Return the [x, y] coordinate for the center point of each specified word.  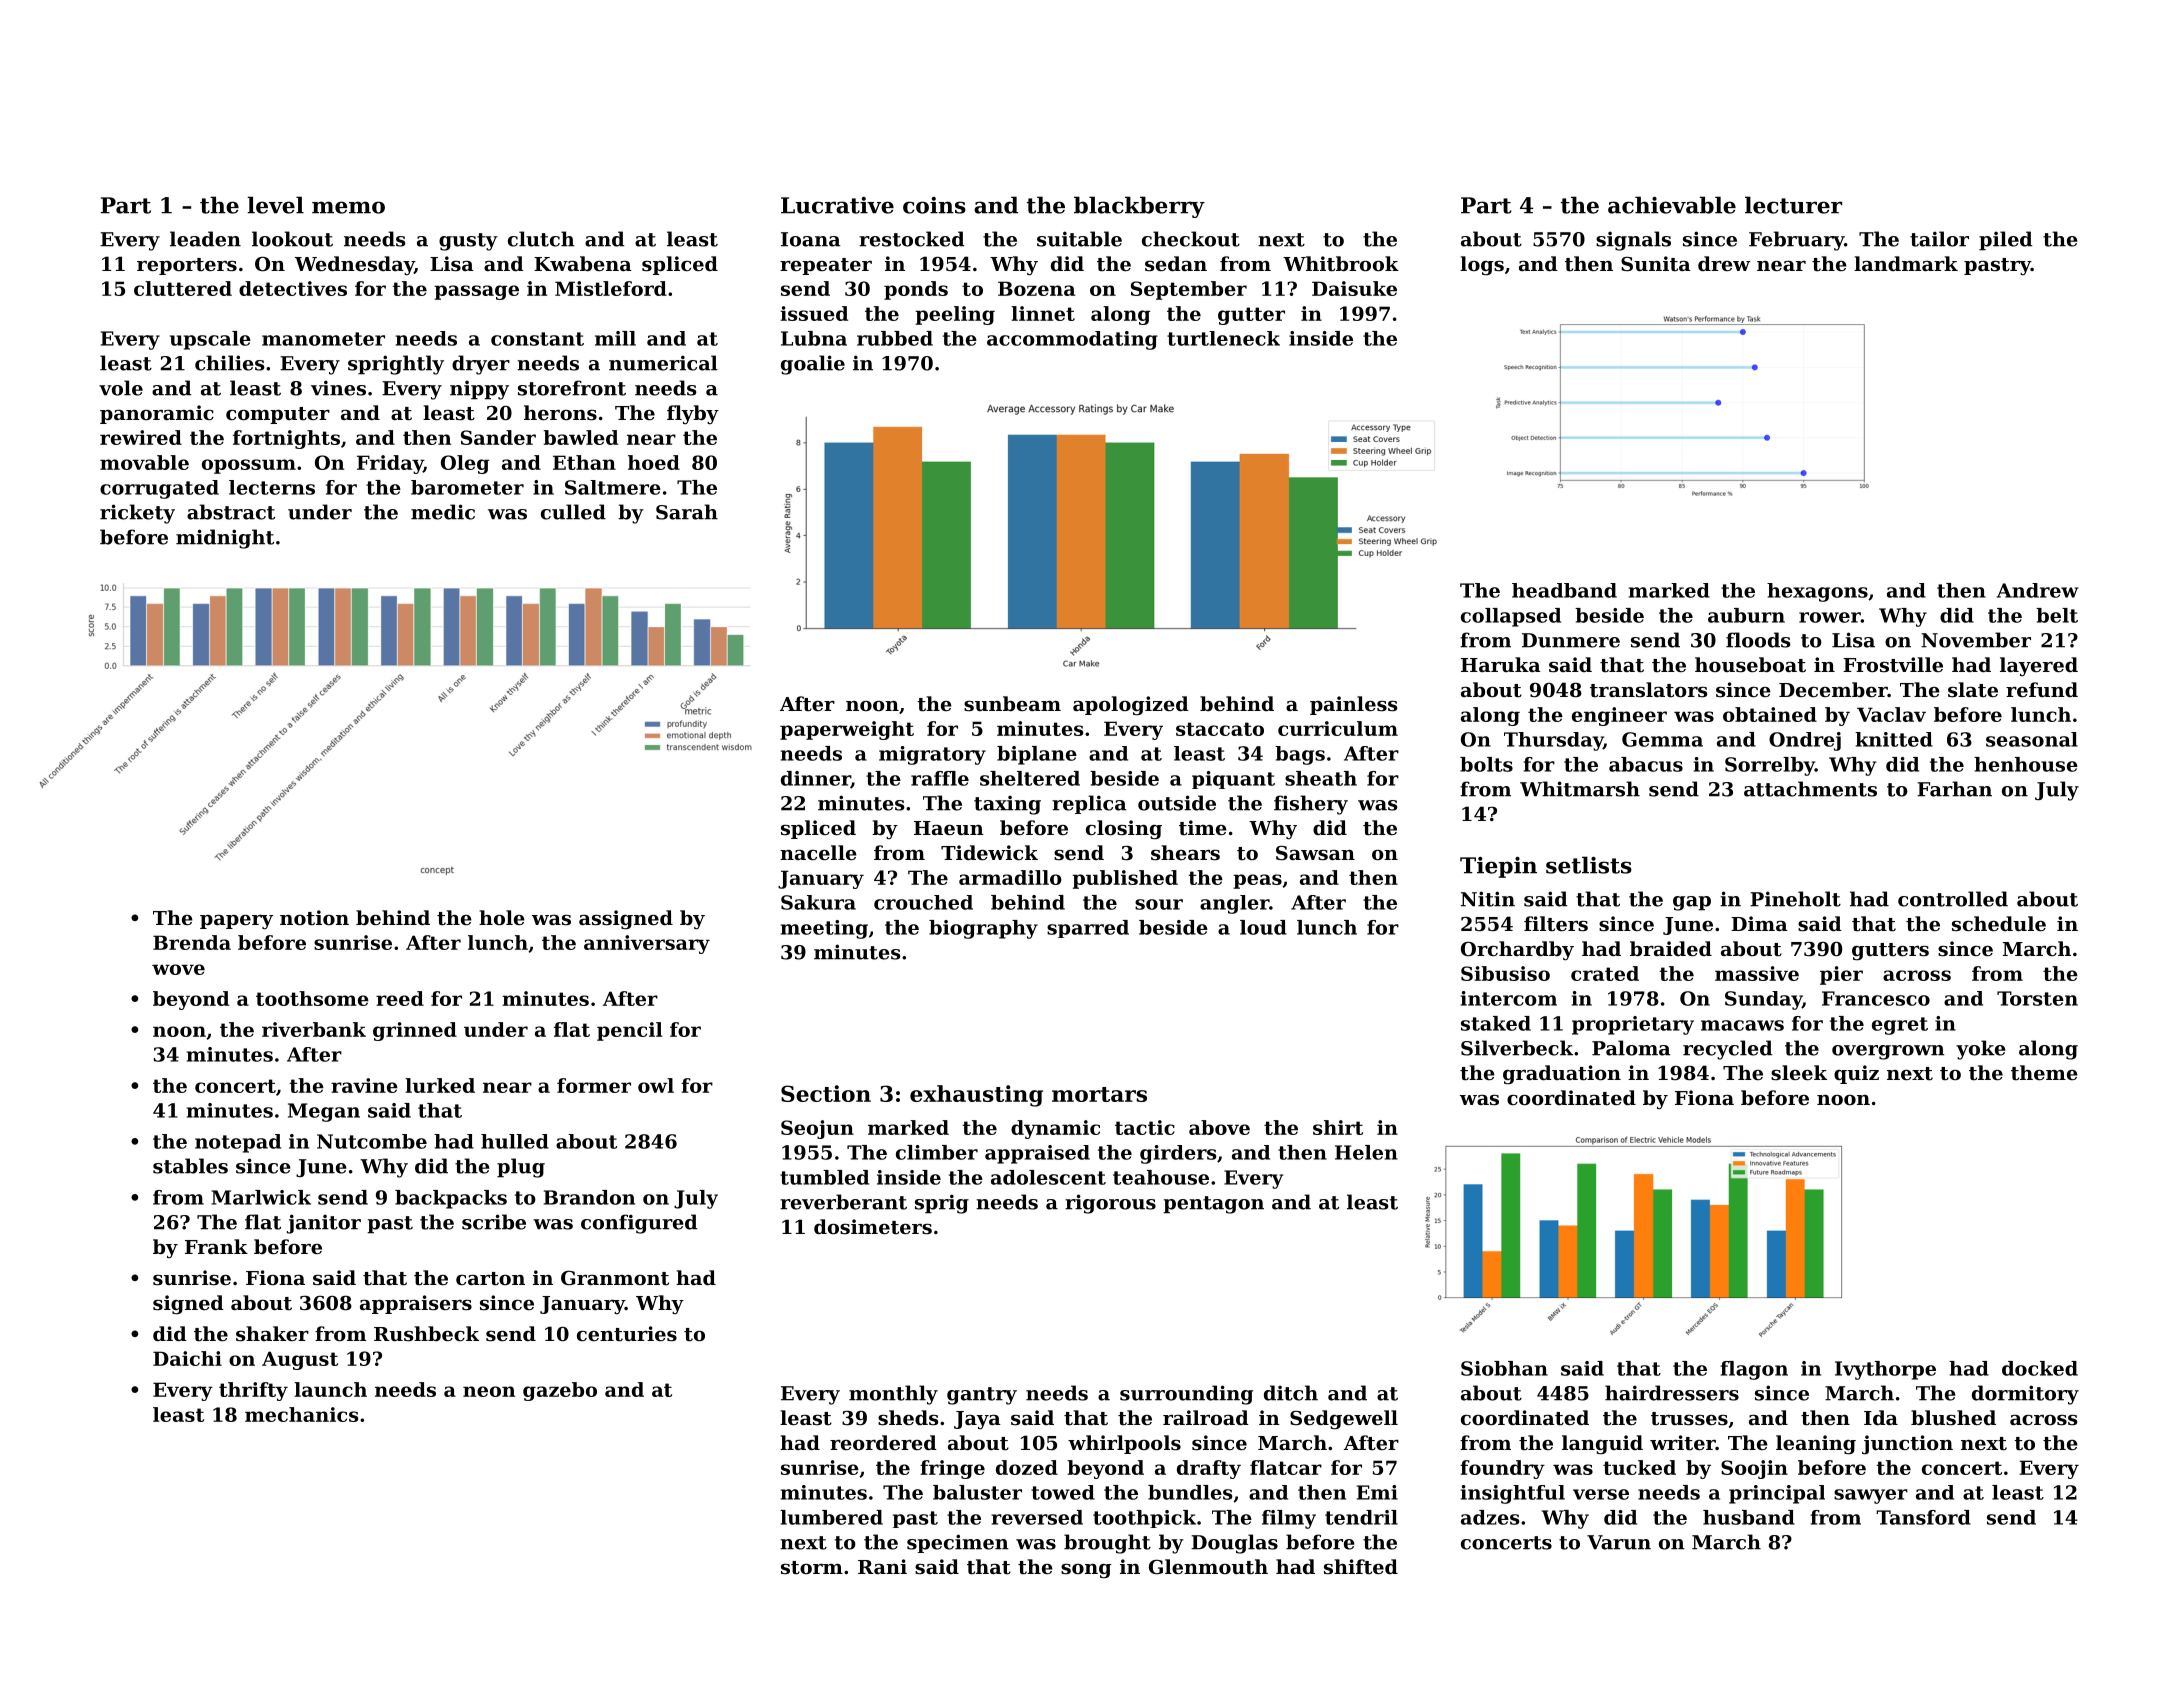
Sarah [687, 512]
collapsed [1511, 617]
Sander [498, 437]
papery [236, 922]
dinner [816, 779]
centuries [627, 1334]
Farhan [1954, 789]
